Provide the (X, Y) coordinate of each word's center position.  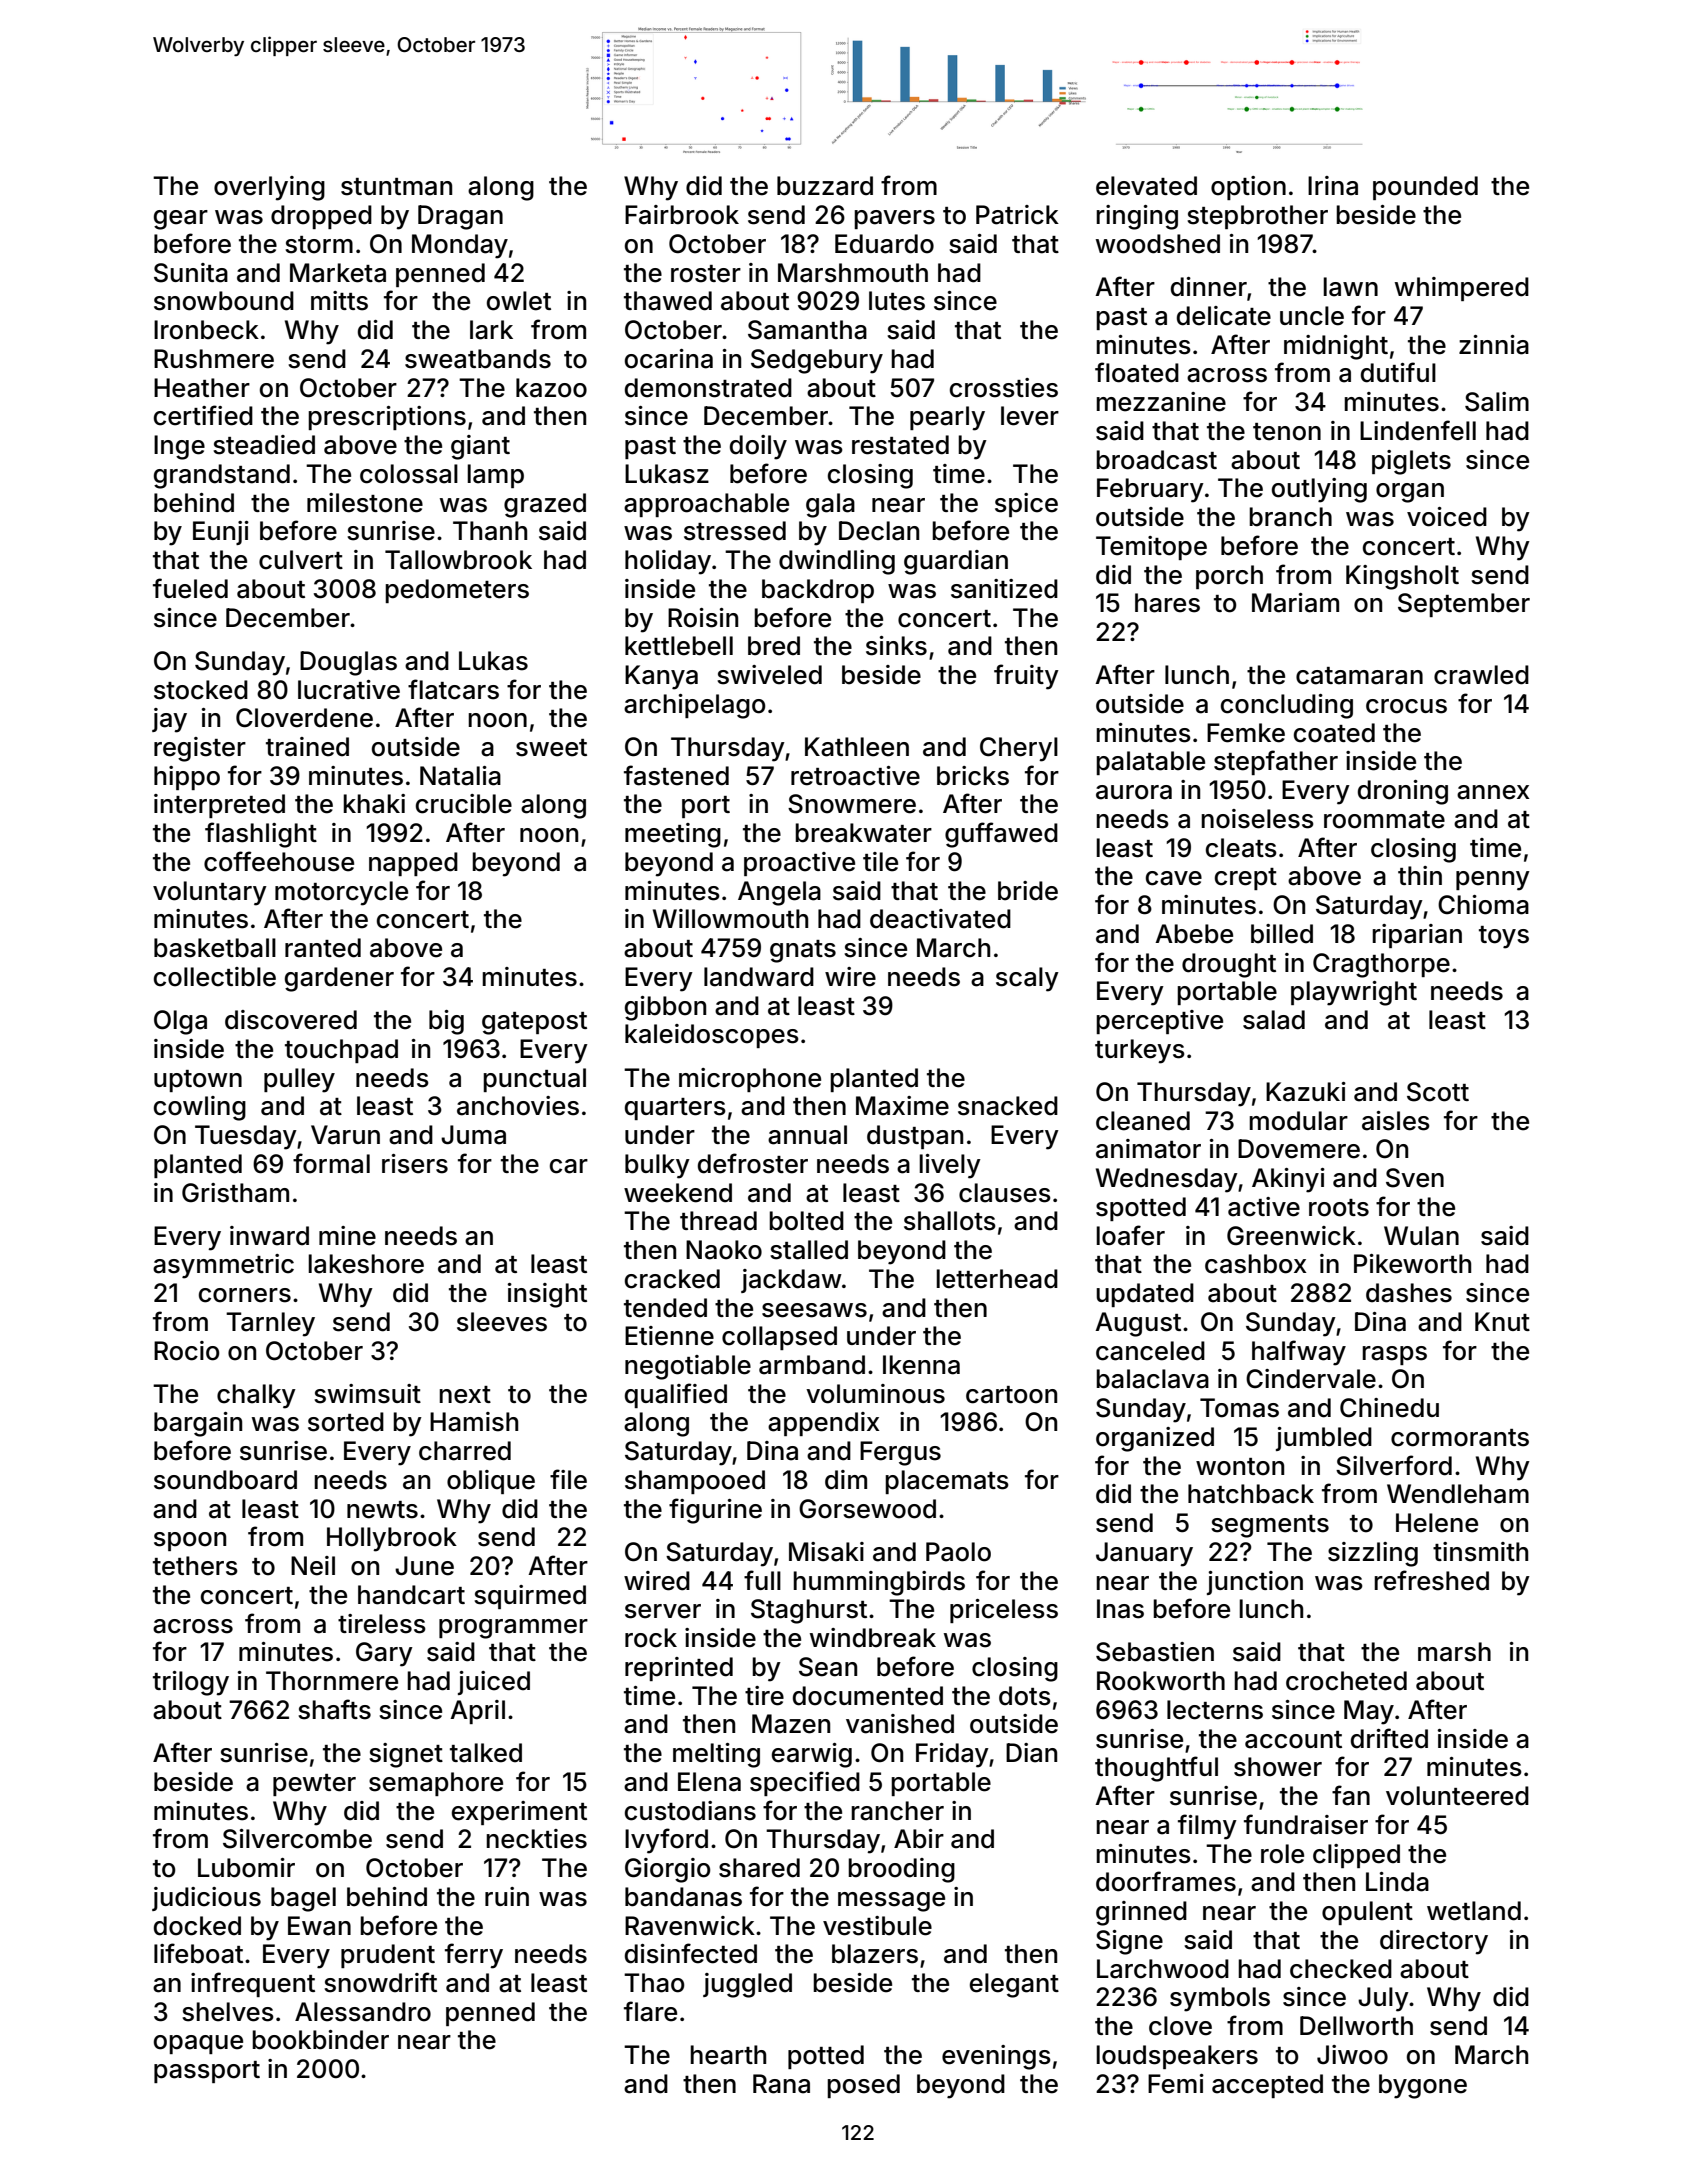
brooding (901, 1870)
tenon (1287, 432)
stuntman (396, 187)
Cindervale (1311, 1379)
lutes (897, 301)
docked (197, 1926)
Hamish (474, 1422)
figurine (715, 1511)
